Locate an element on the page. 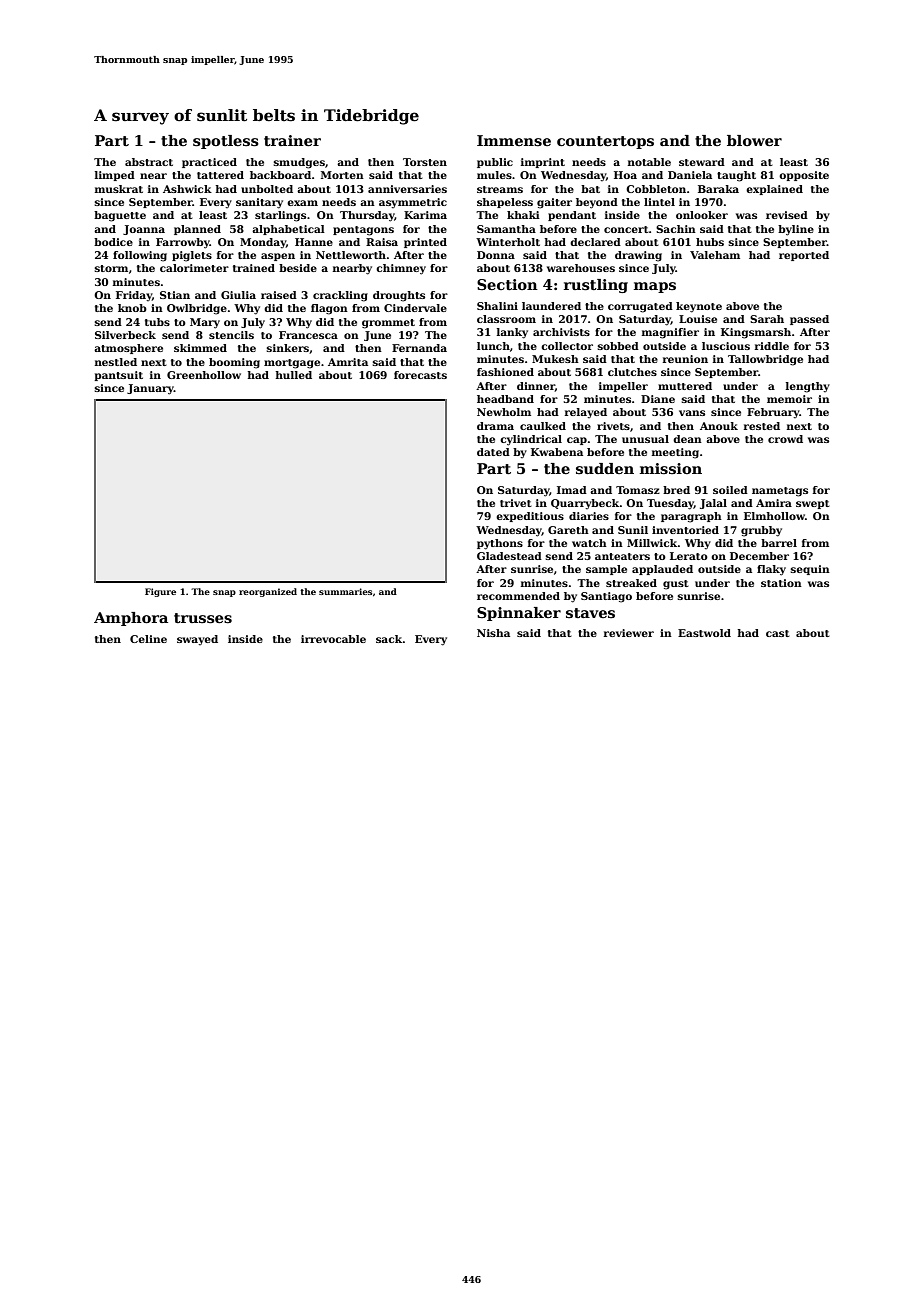 Image resolution: width=924 pixels, height=1308 pixels. corrugated is located at coordinates (640, 307).
